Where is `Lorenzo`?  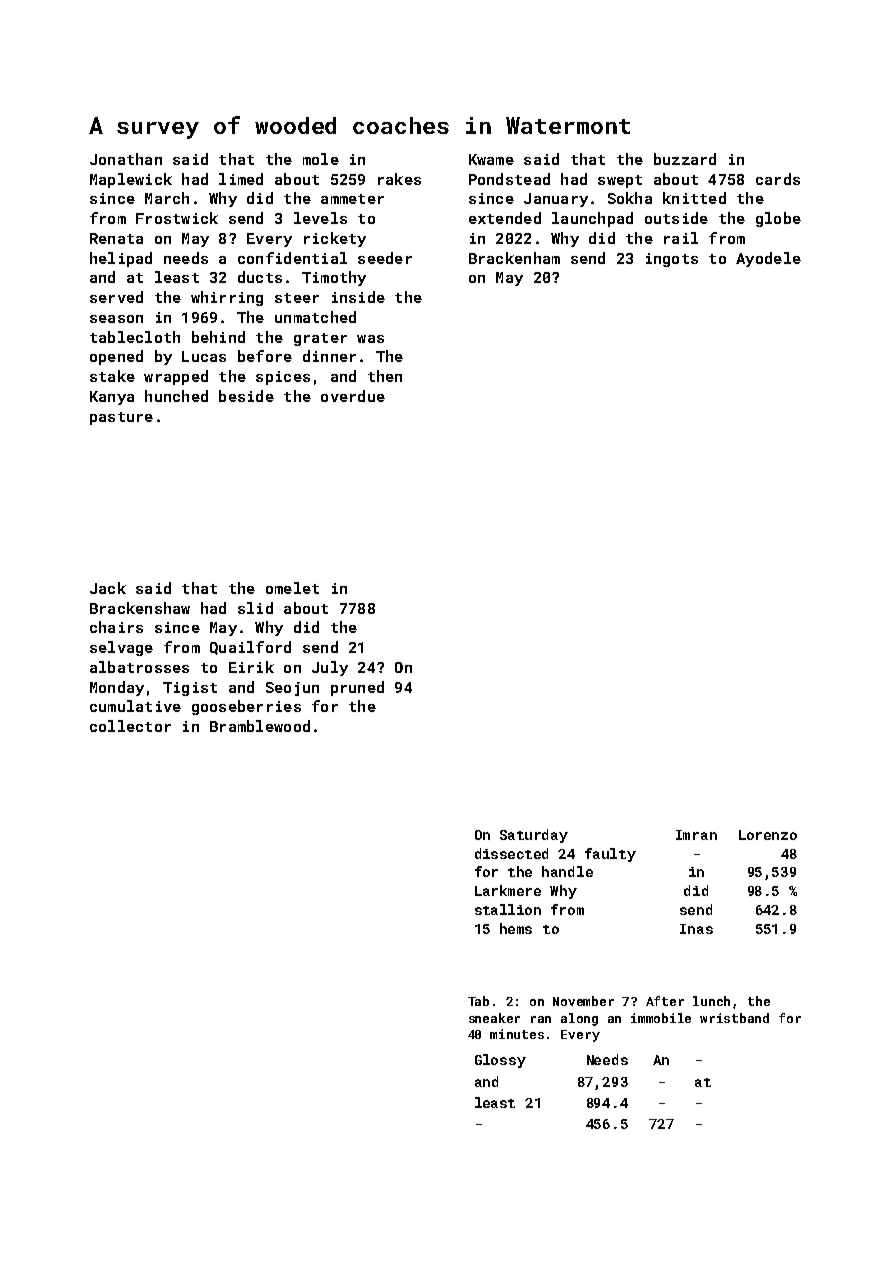
Lorenzo is located at coordinates (768, 835).
